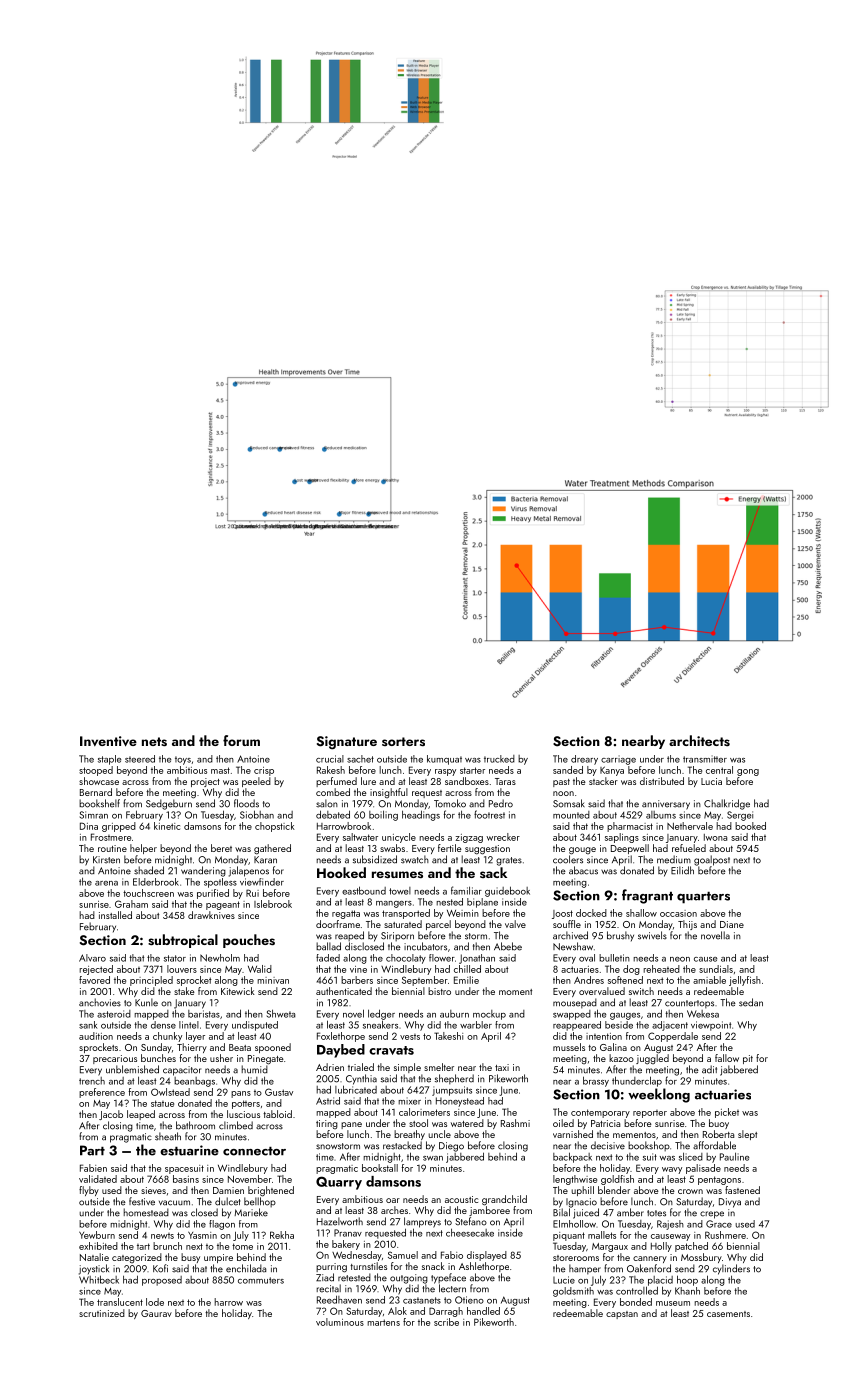 The width and height of the page is (849, 1400). What do you see at coordinates (241, 740) in the page?
I see `forum` at bounding box center [241, 740].
